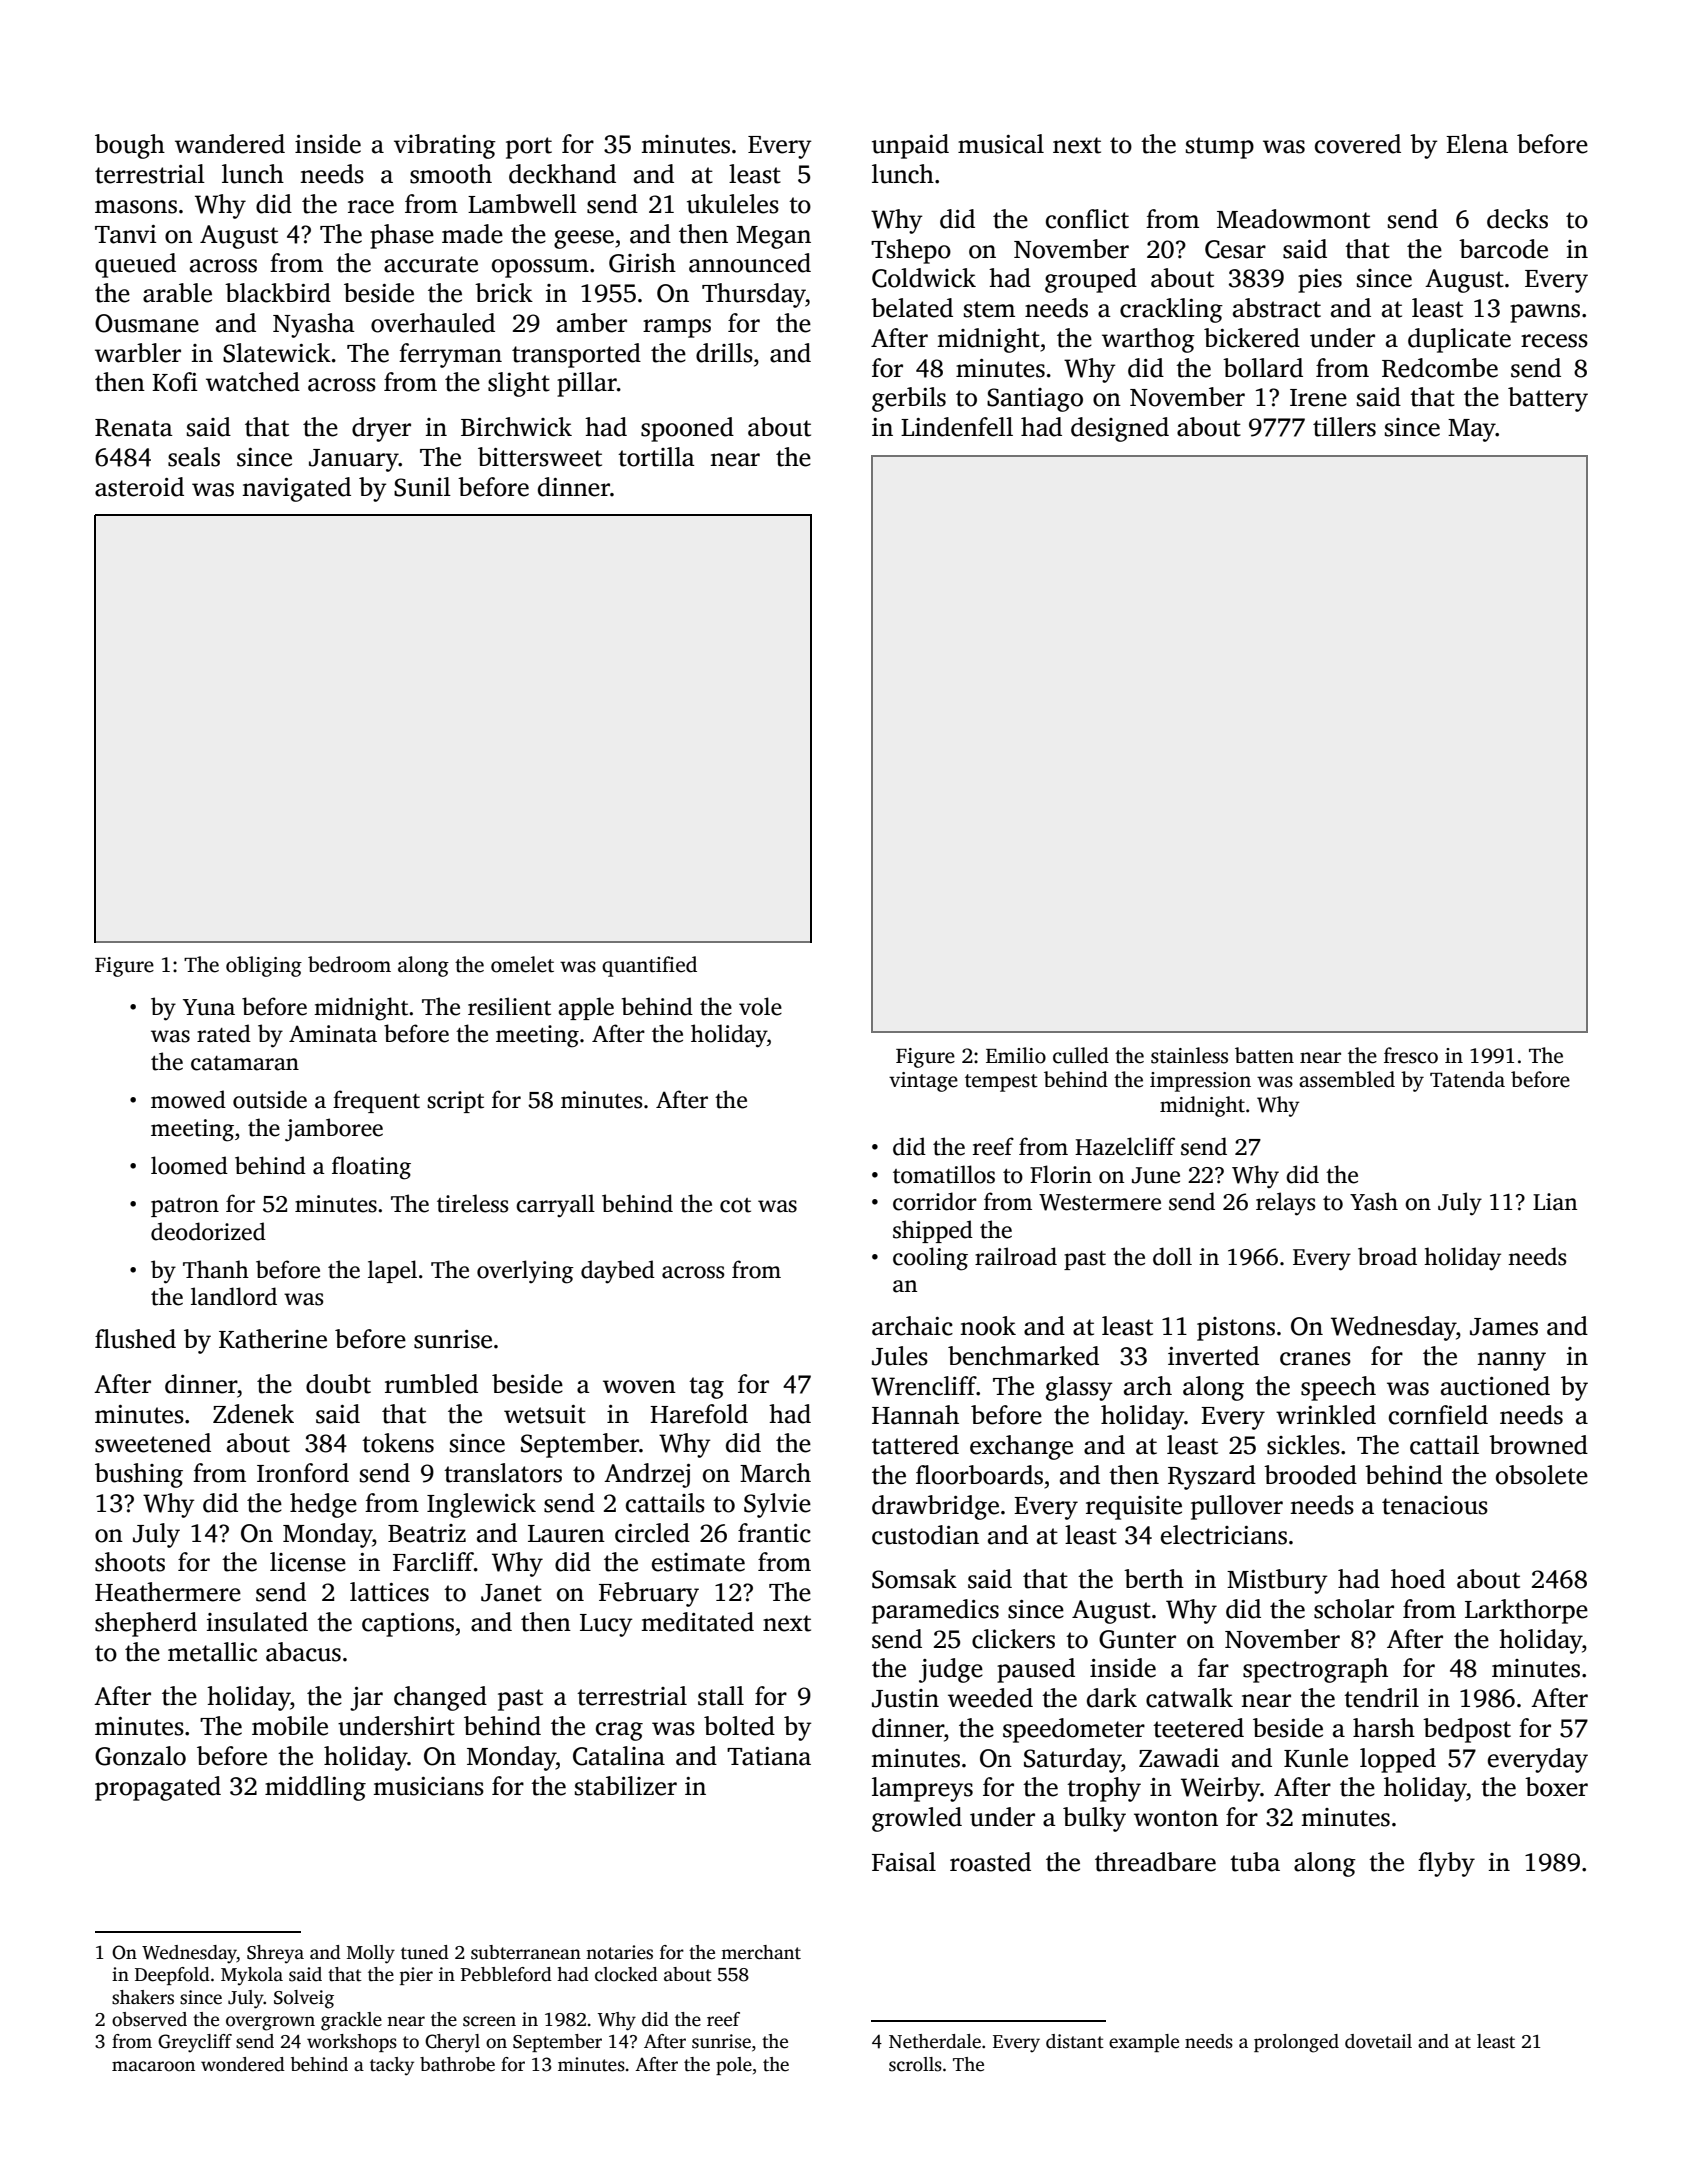 This screenshot has height=2178, width=1683. I want to click on doubt, so click(338, 1384).
